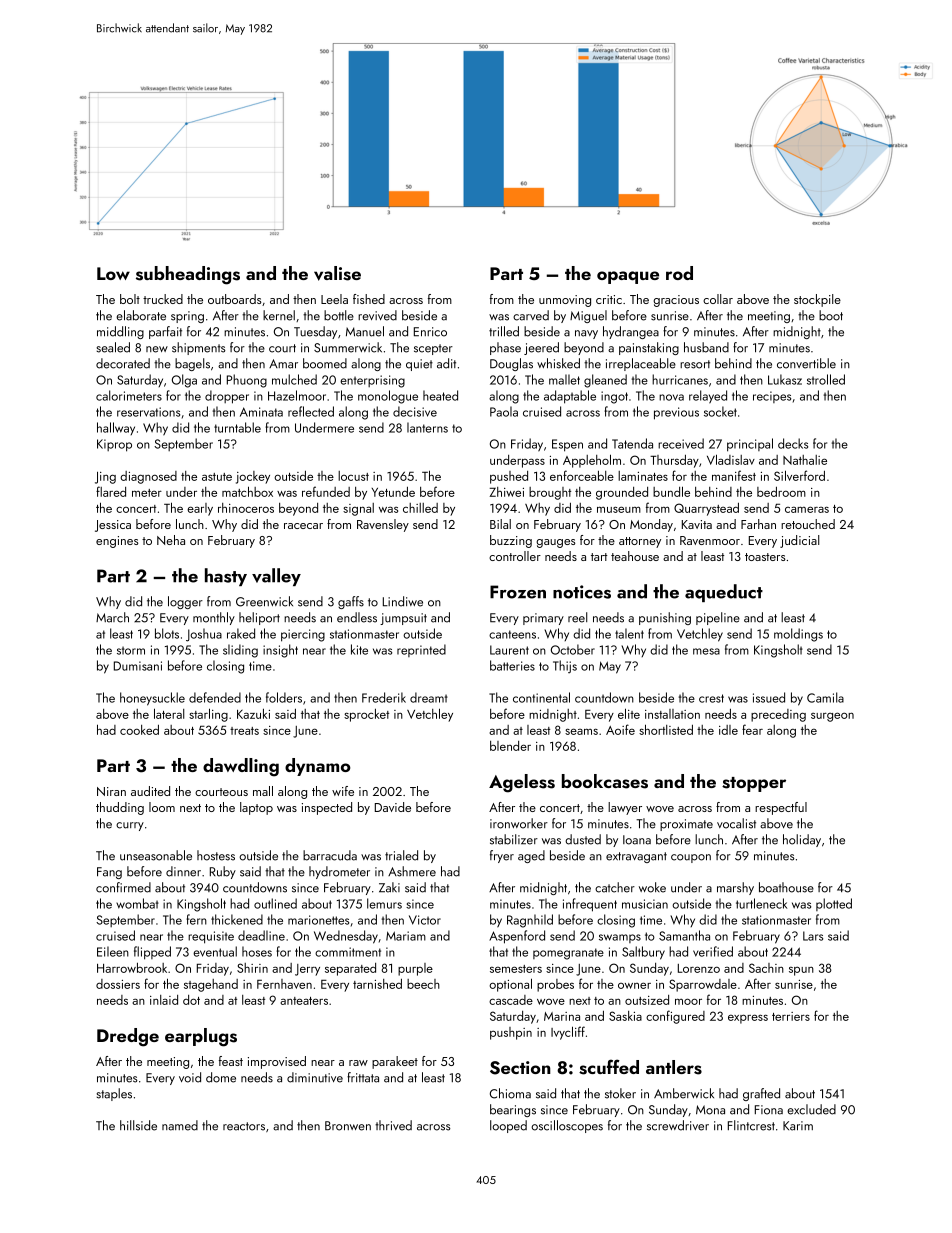 This image has width=952, height=1233. Describe the element at coordinates (801, 971) in the image. I see `spun` at that location.
